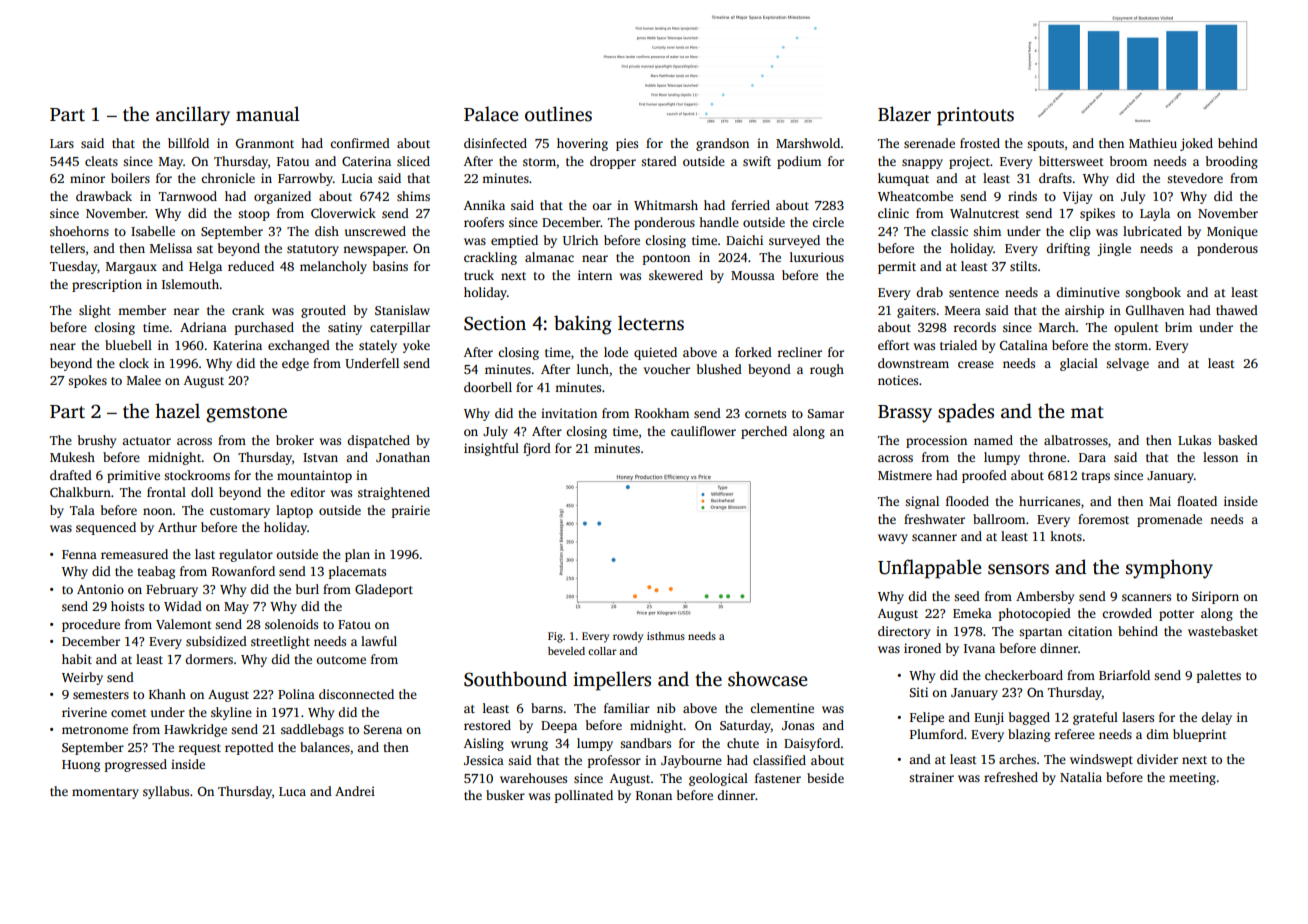 The width and height of the document is (1308, 924). What do you see at coordinates (193, 116) in the document?
I see `ancillary` at bounding box center [193, 116].
